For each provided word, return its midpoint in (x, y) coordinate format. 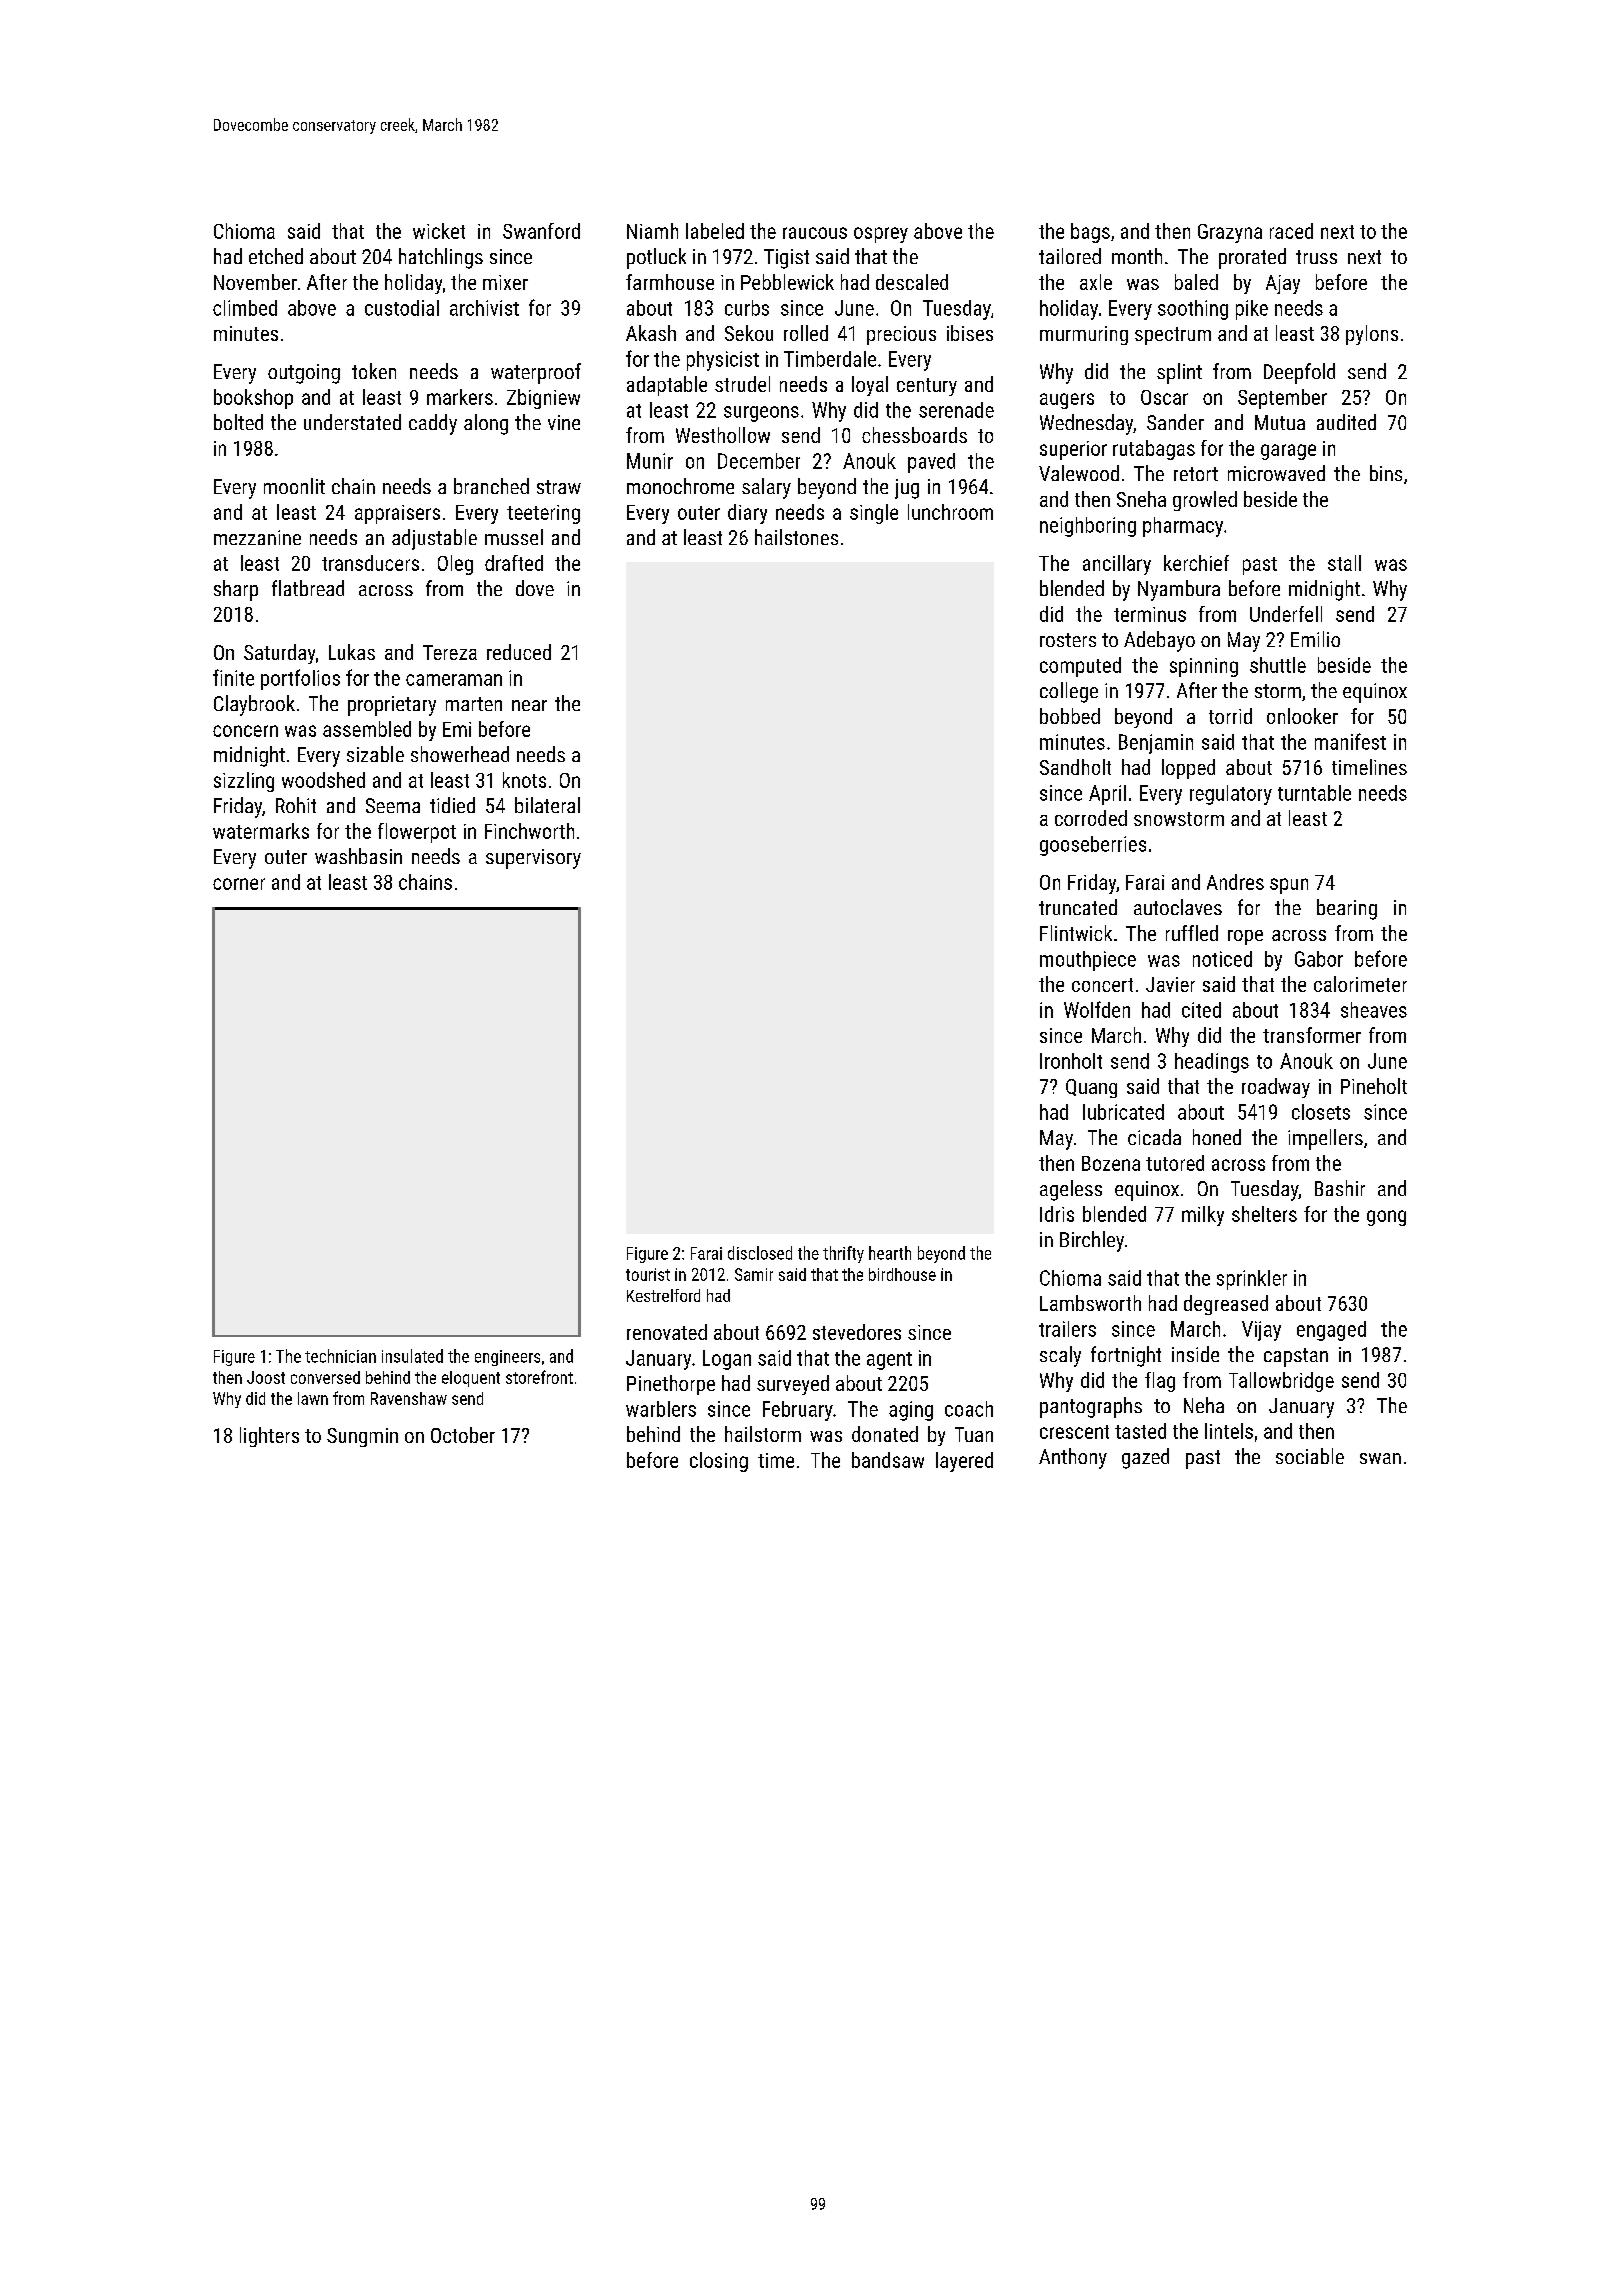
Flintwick (1076, 933)
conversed (325, 1377)
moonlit (294, 486)
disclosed (760, 1253)
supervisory (533, 859)
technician (340, 1356)
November (255, 282)
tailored (1070, 256)
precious (901, 335)
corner (239, 884)
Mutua (1280, 422)
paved (931, 463)
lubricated (1123, 1112)
